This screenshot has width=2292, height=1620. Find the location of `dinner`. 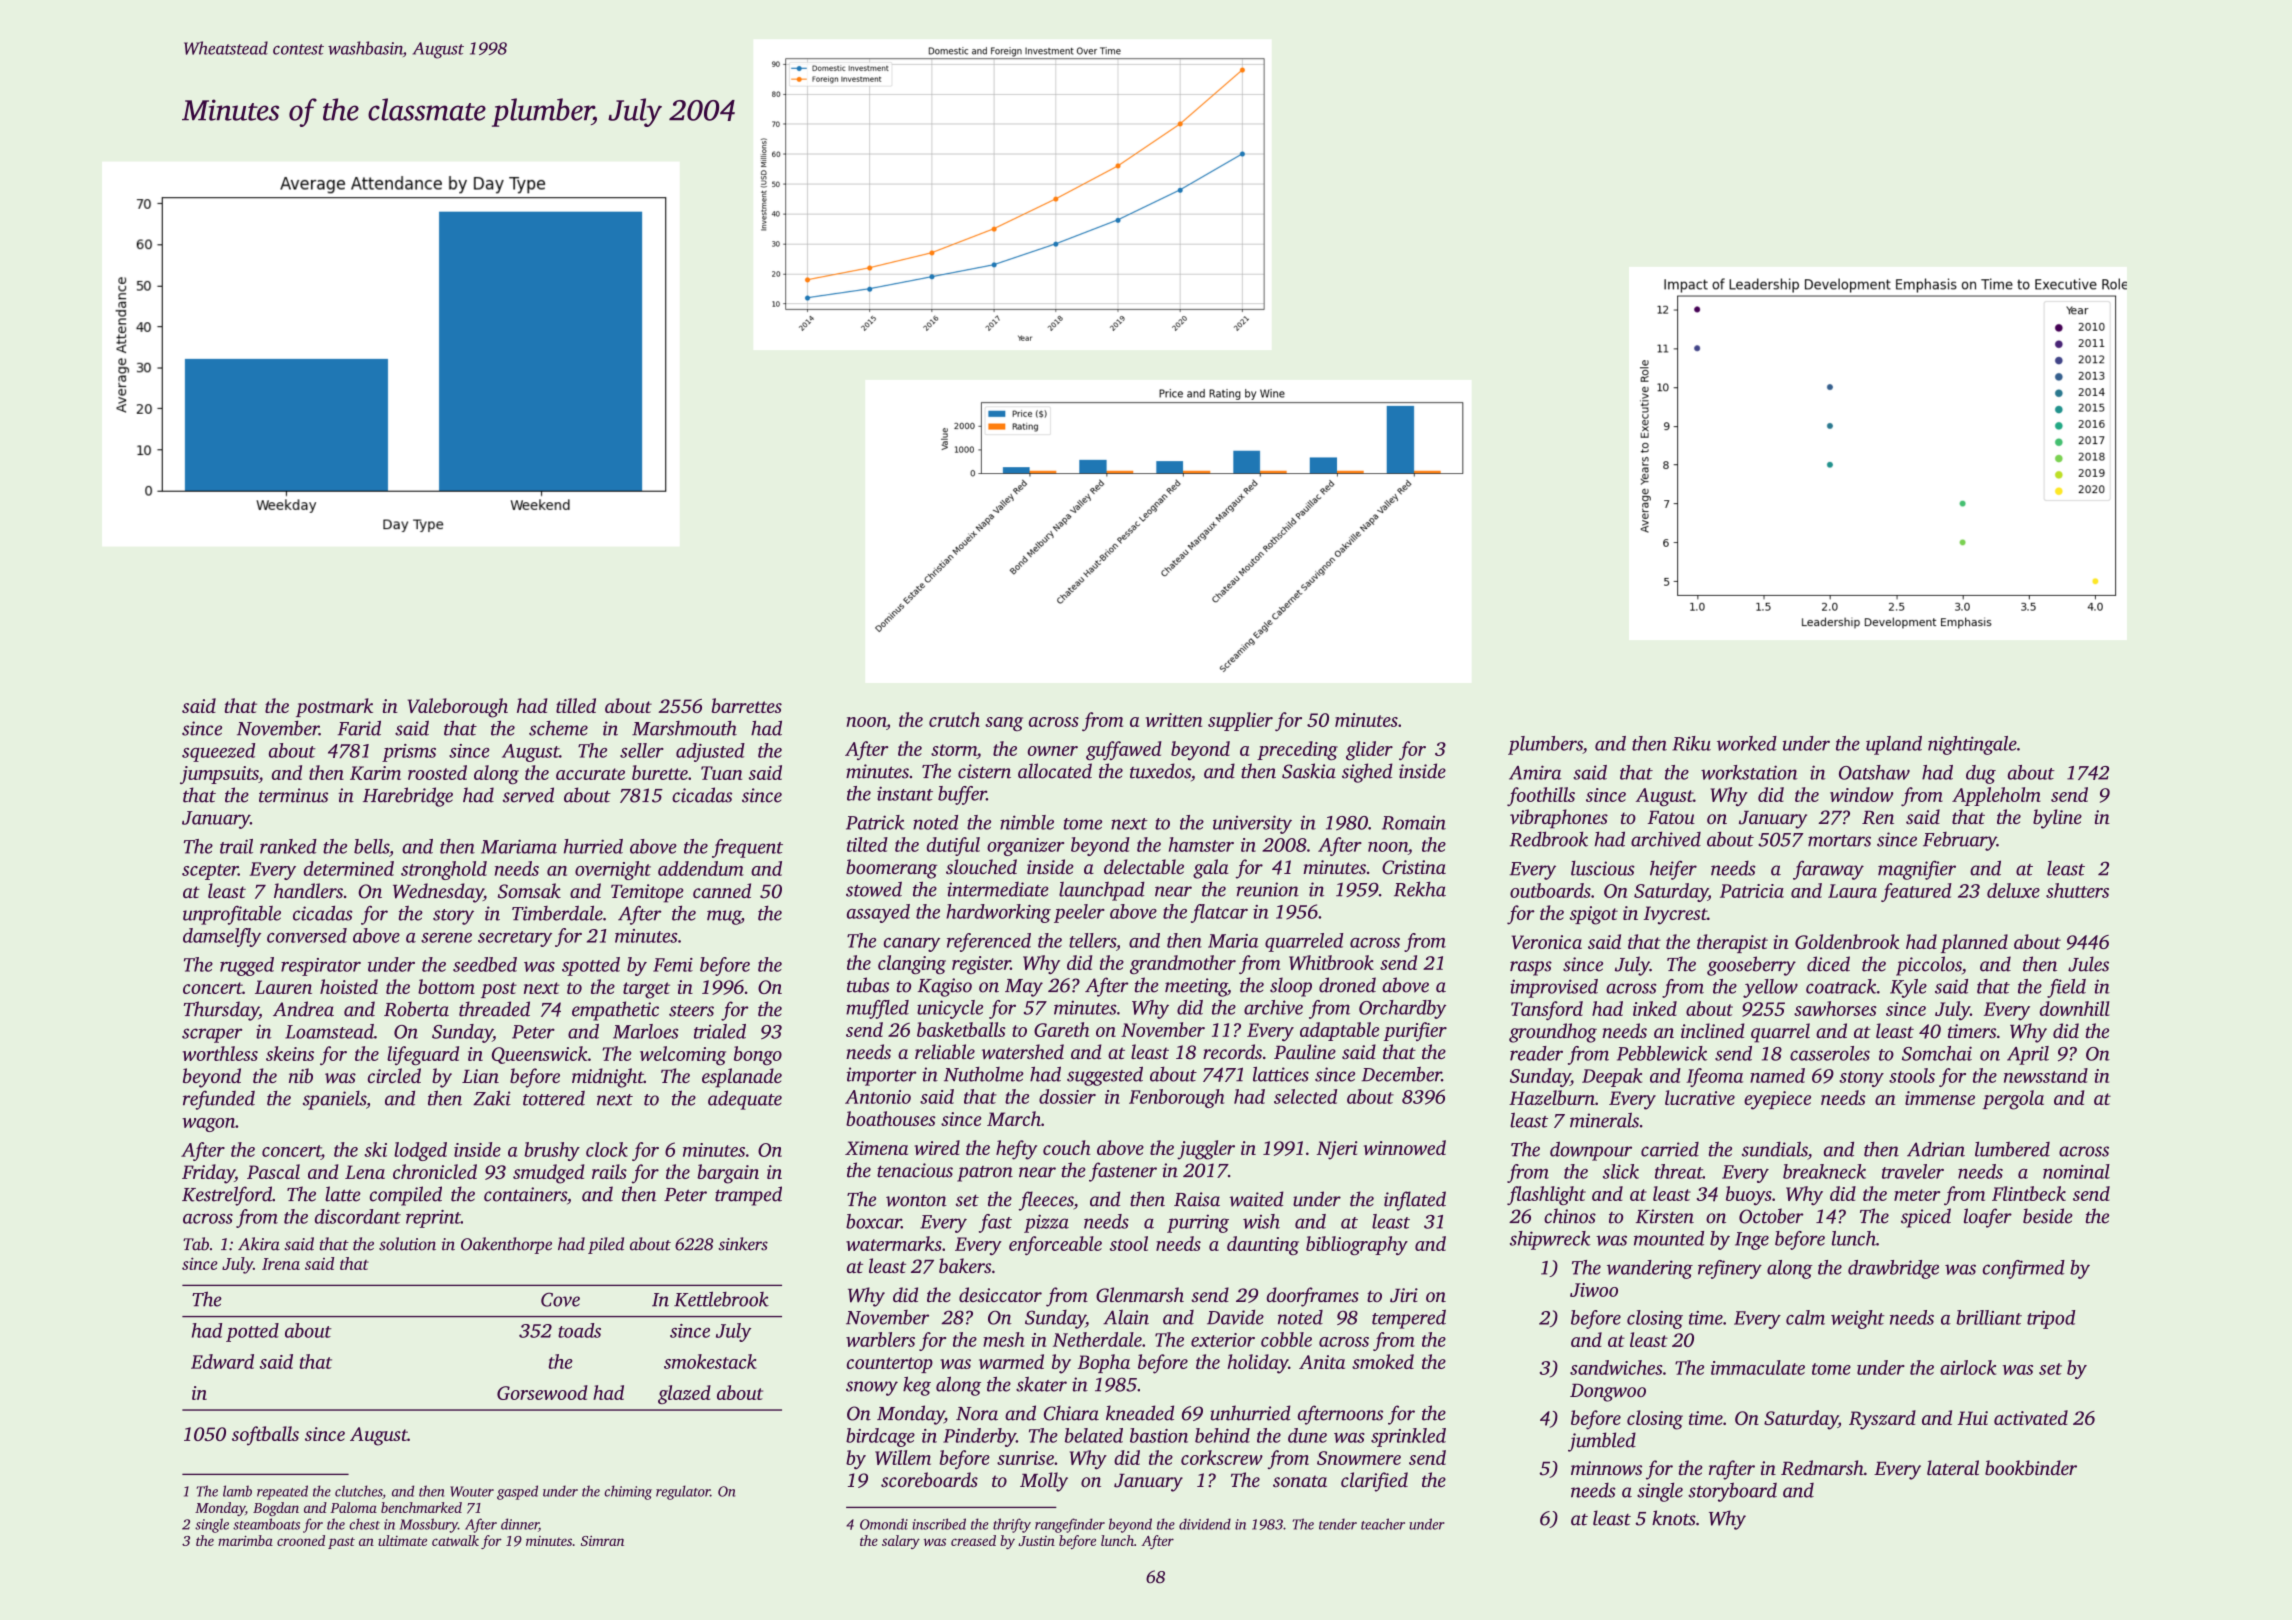

dinner is located at coordinates (520, 1525).
